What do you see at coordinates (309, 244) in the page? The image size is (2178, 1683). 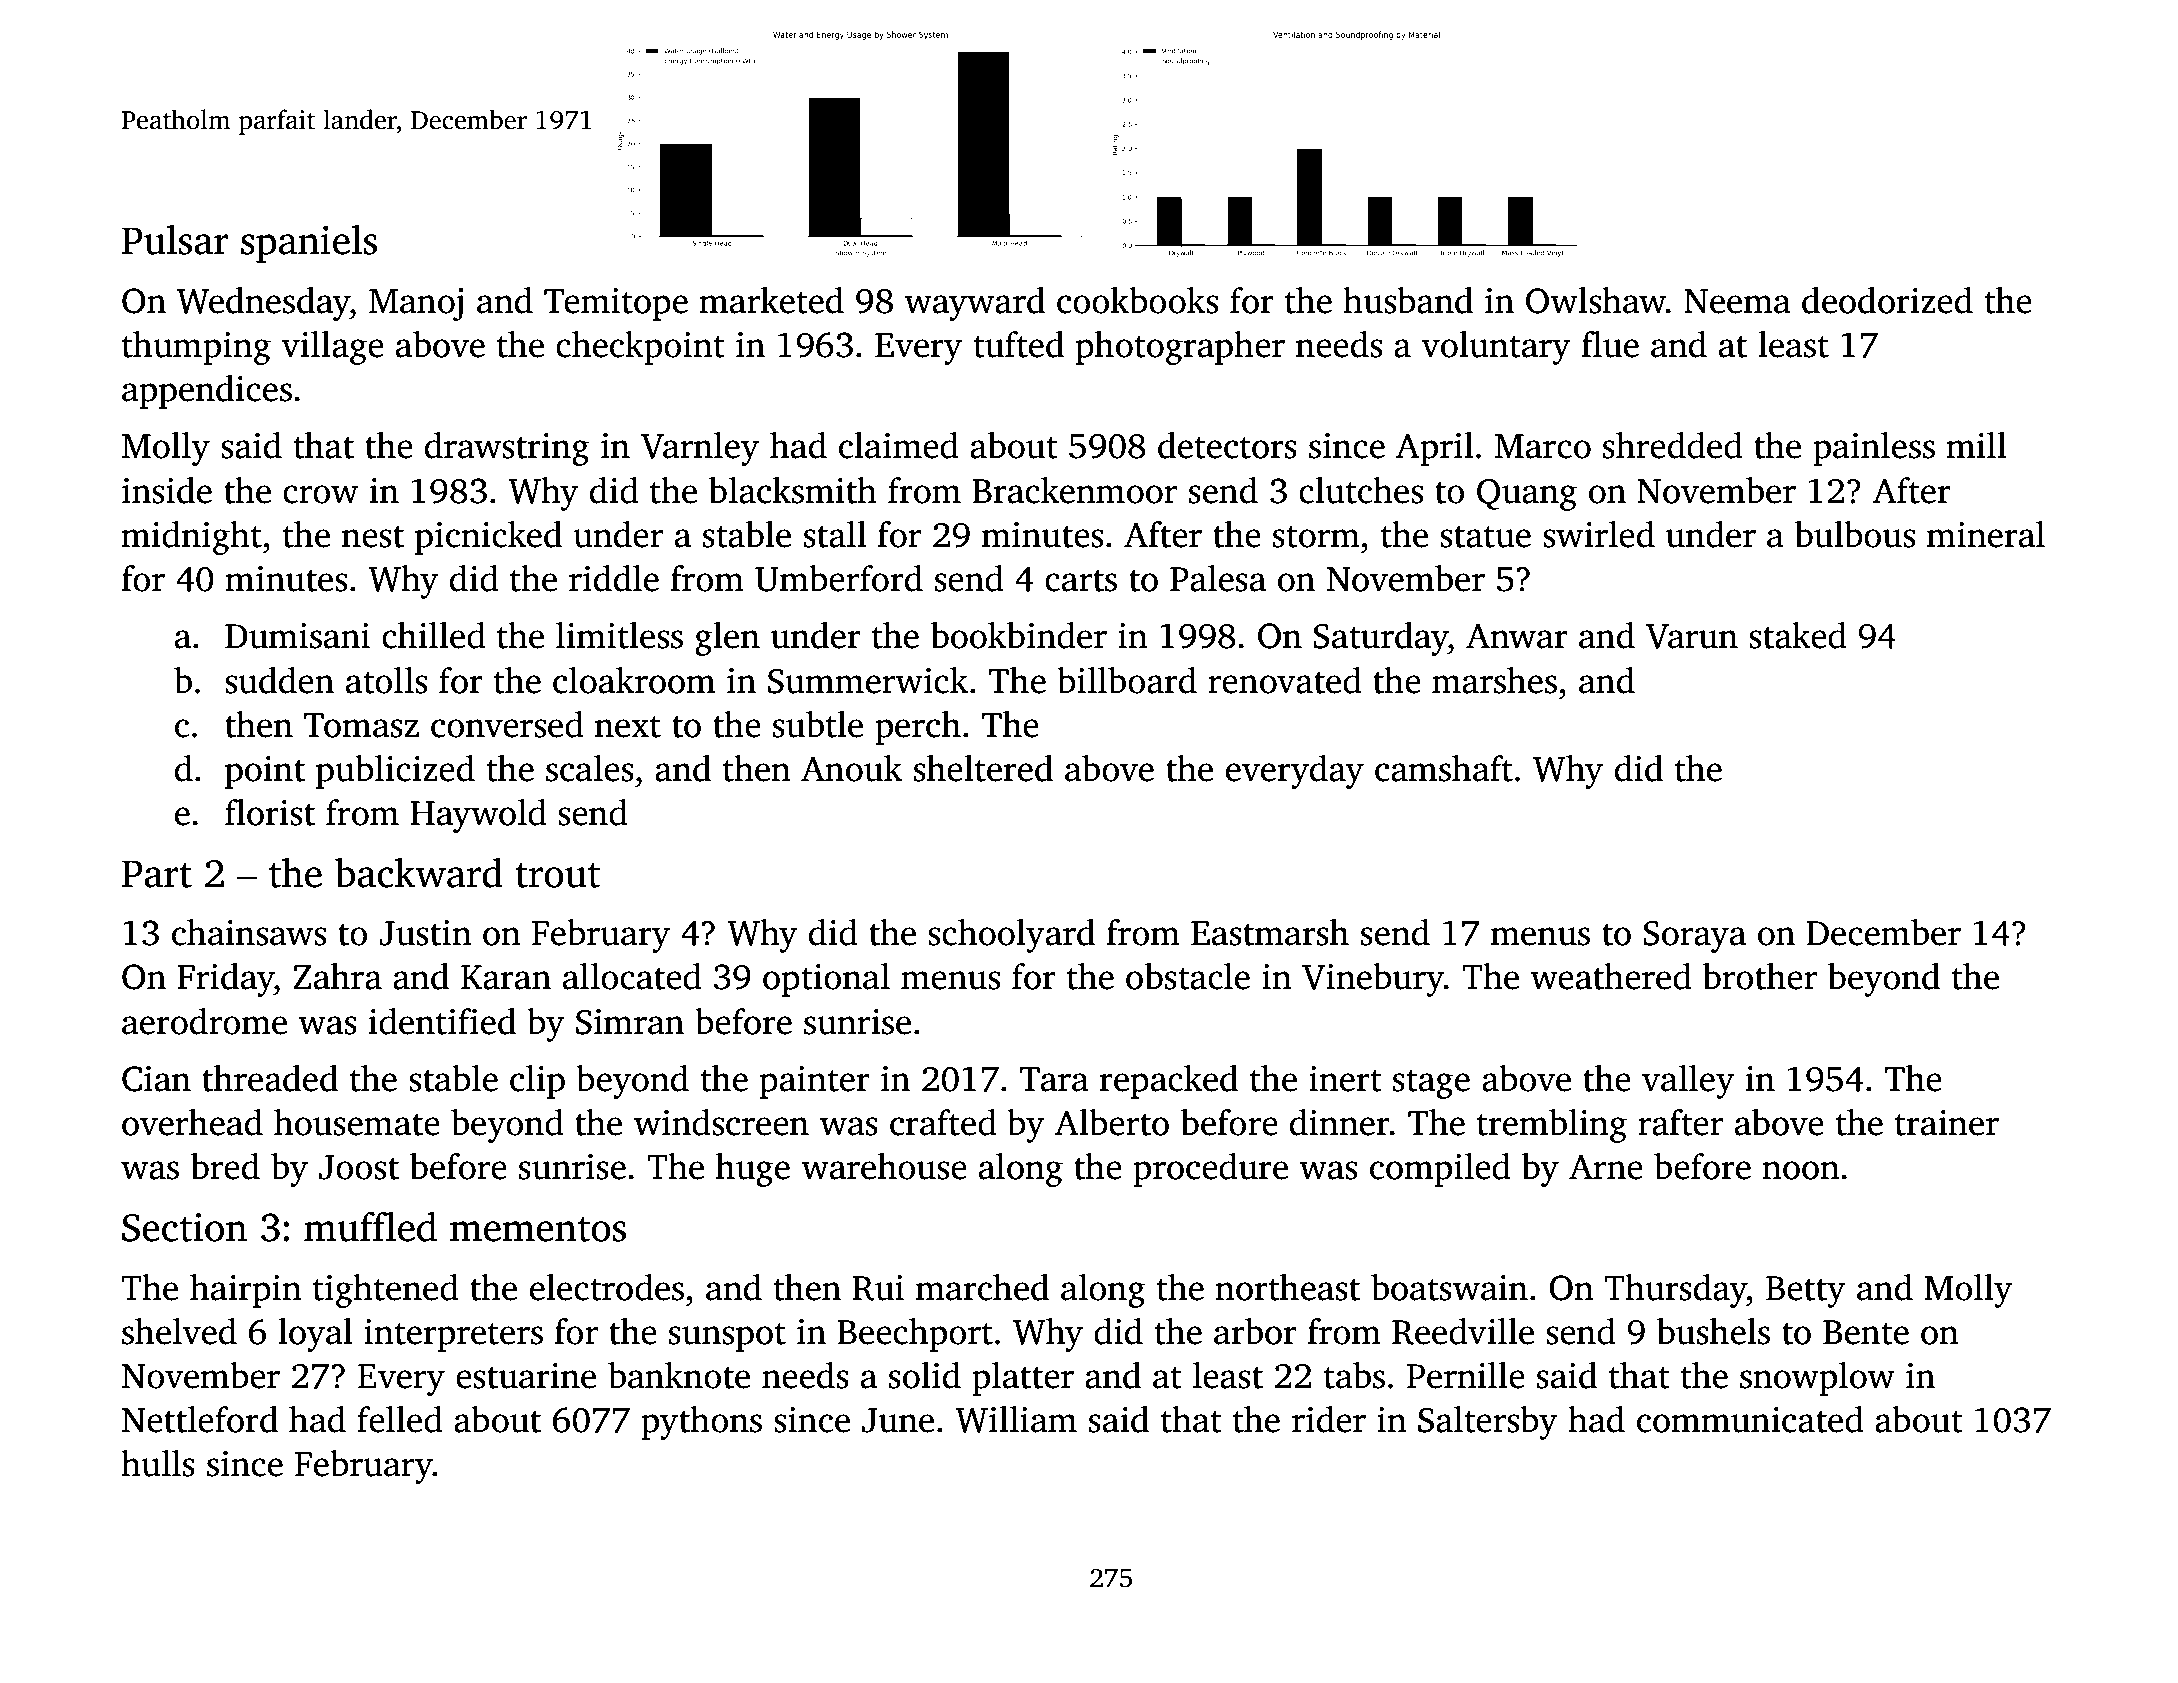 I see `spaniels` at bounding box center [309, 244].
